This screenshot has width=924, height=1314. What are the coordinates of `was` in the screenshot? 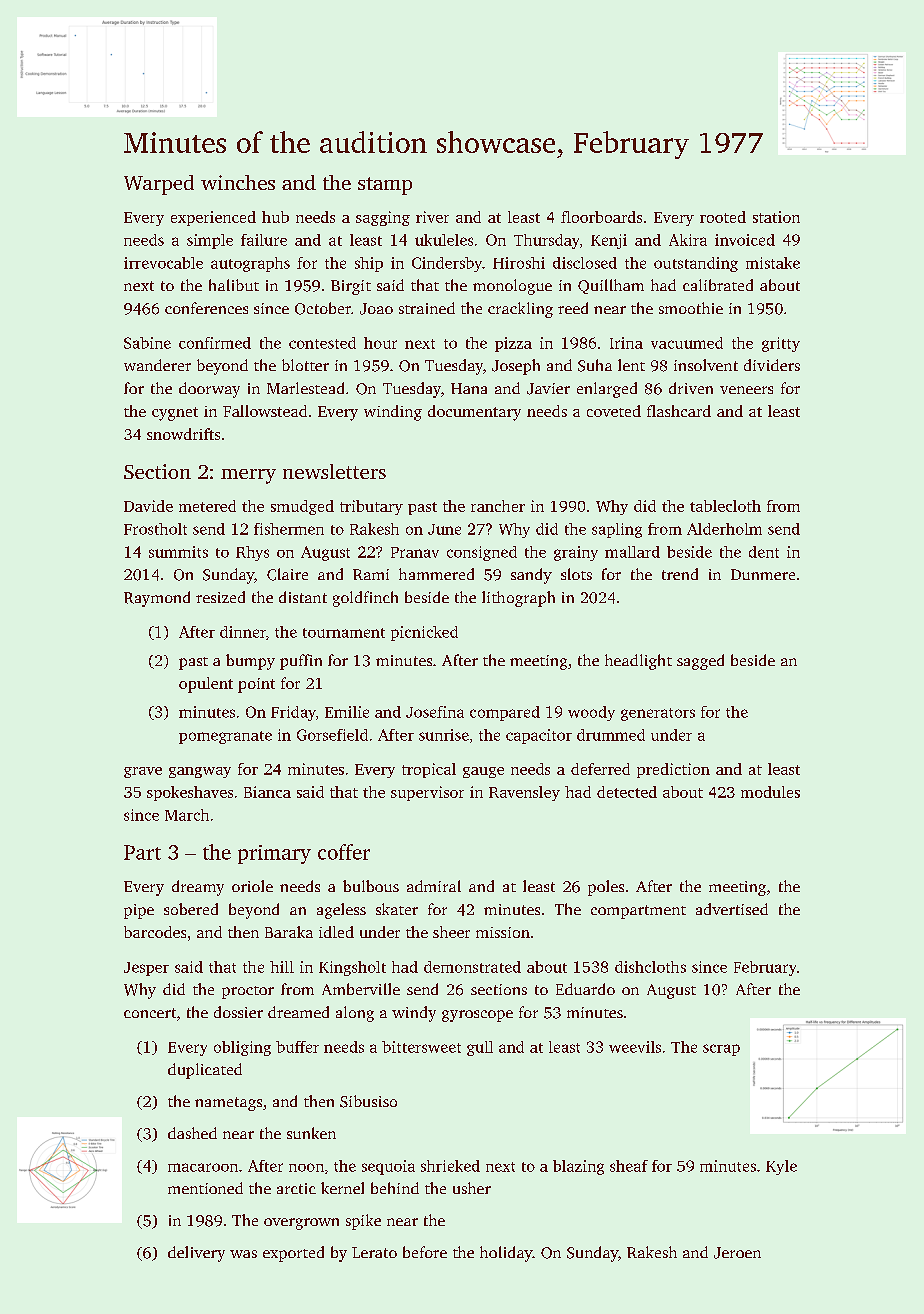 It's located at (243, 1254).
